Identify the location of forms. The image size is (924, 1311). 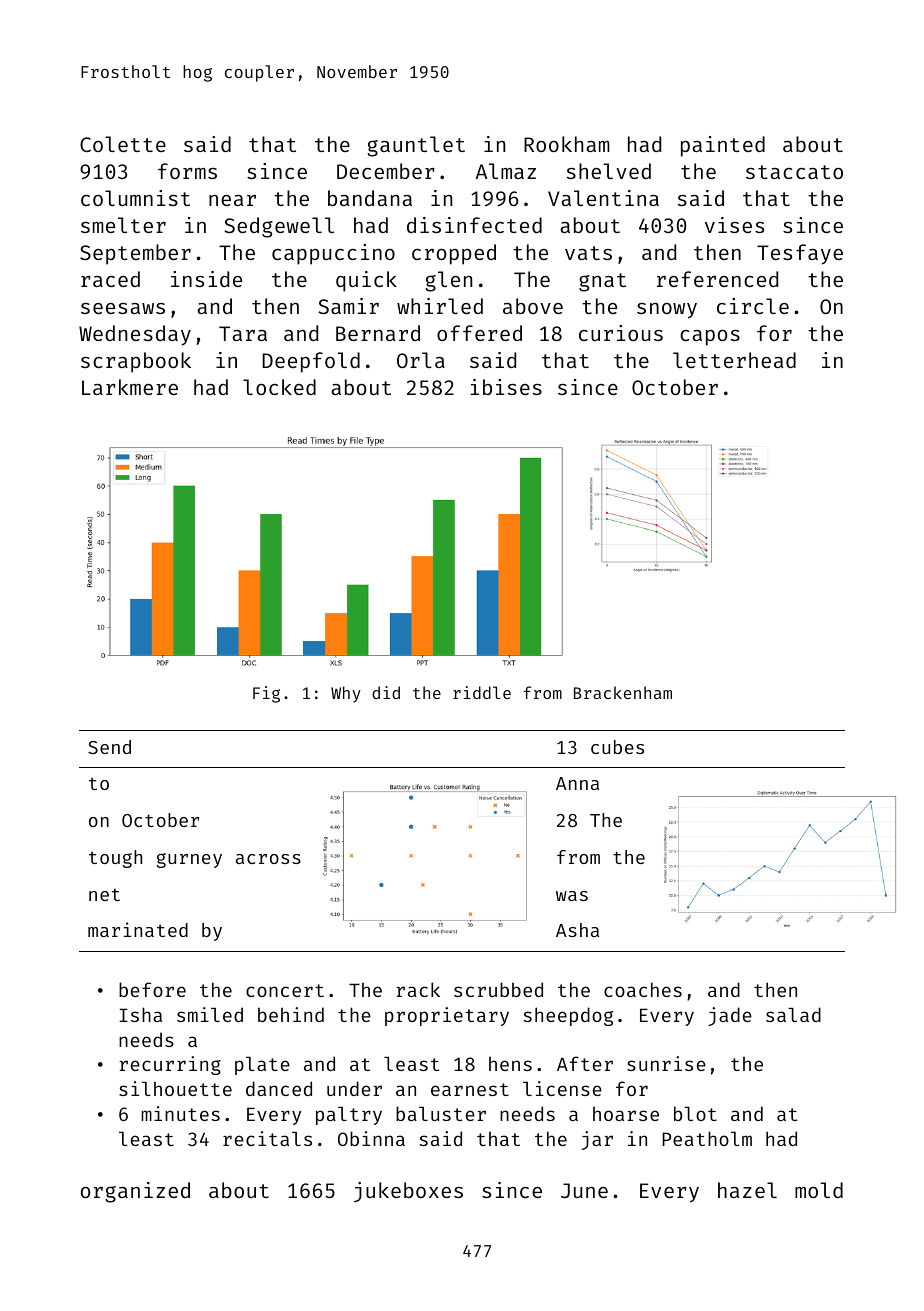
(187, 171).
